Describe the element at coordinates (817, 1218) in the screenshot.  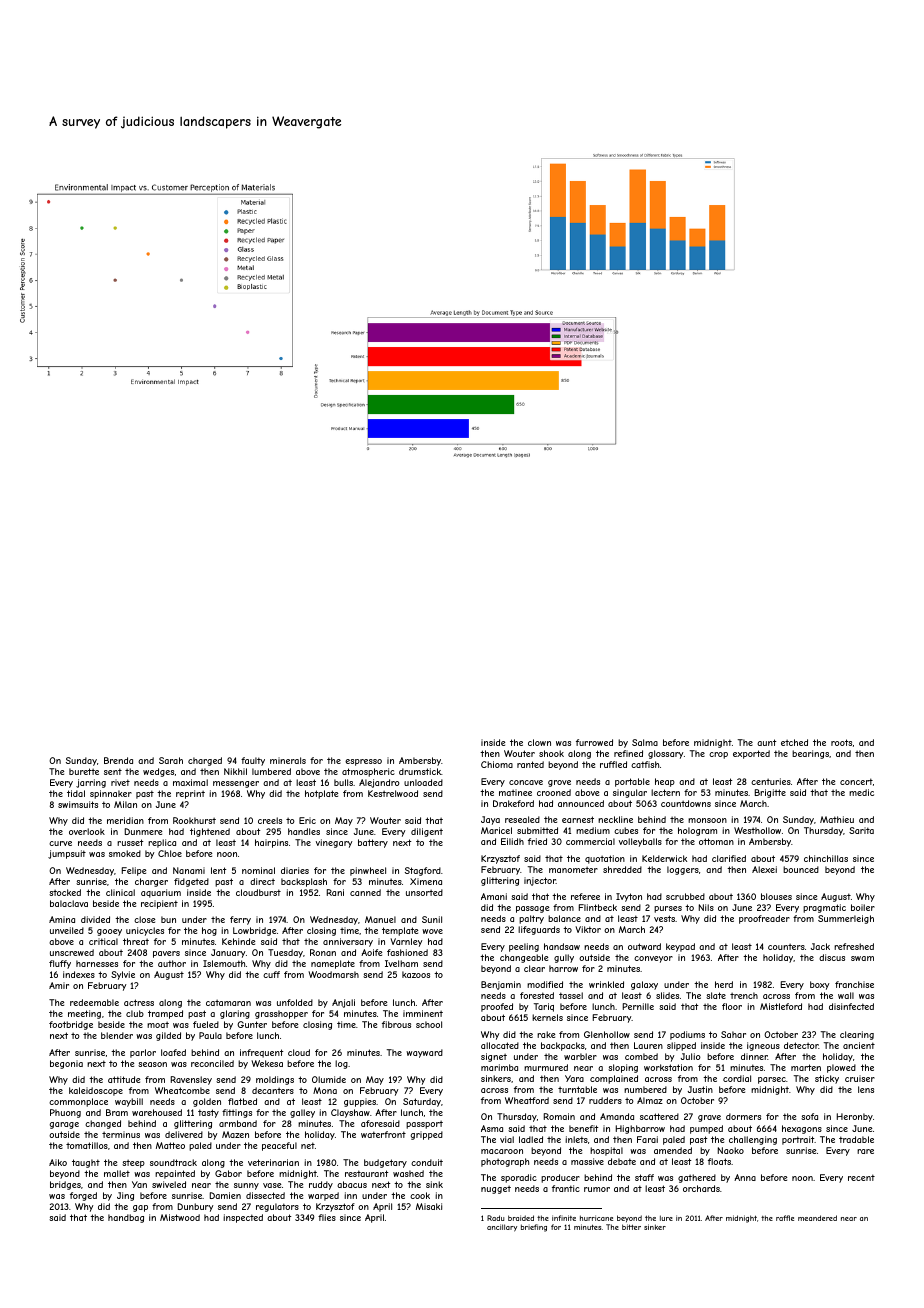
I see `meandered` at that location.
